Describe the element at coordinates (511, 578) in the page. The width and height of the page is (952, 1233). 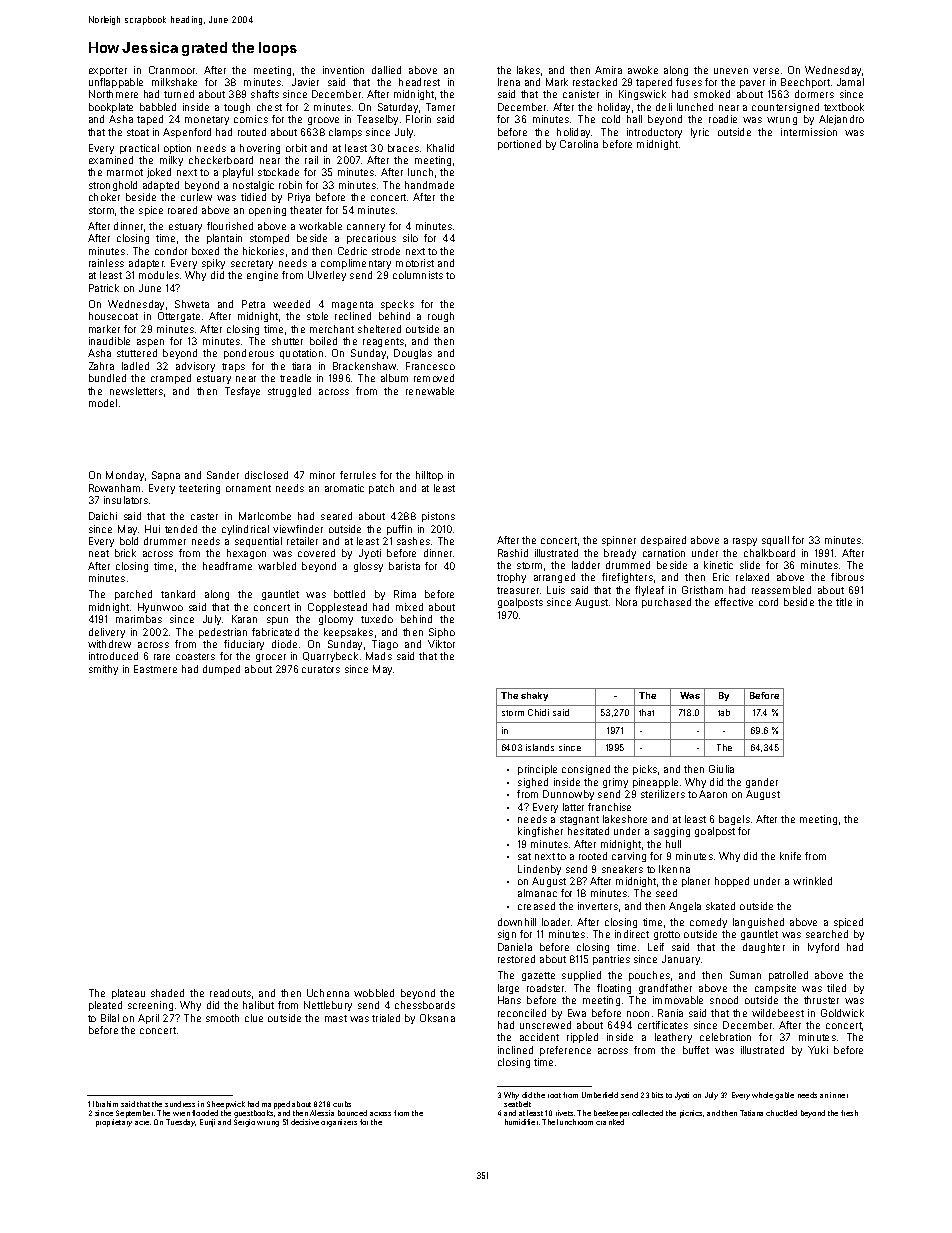
I see `trophy` at that location.
